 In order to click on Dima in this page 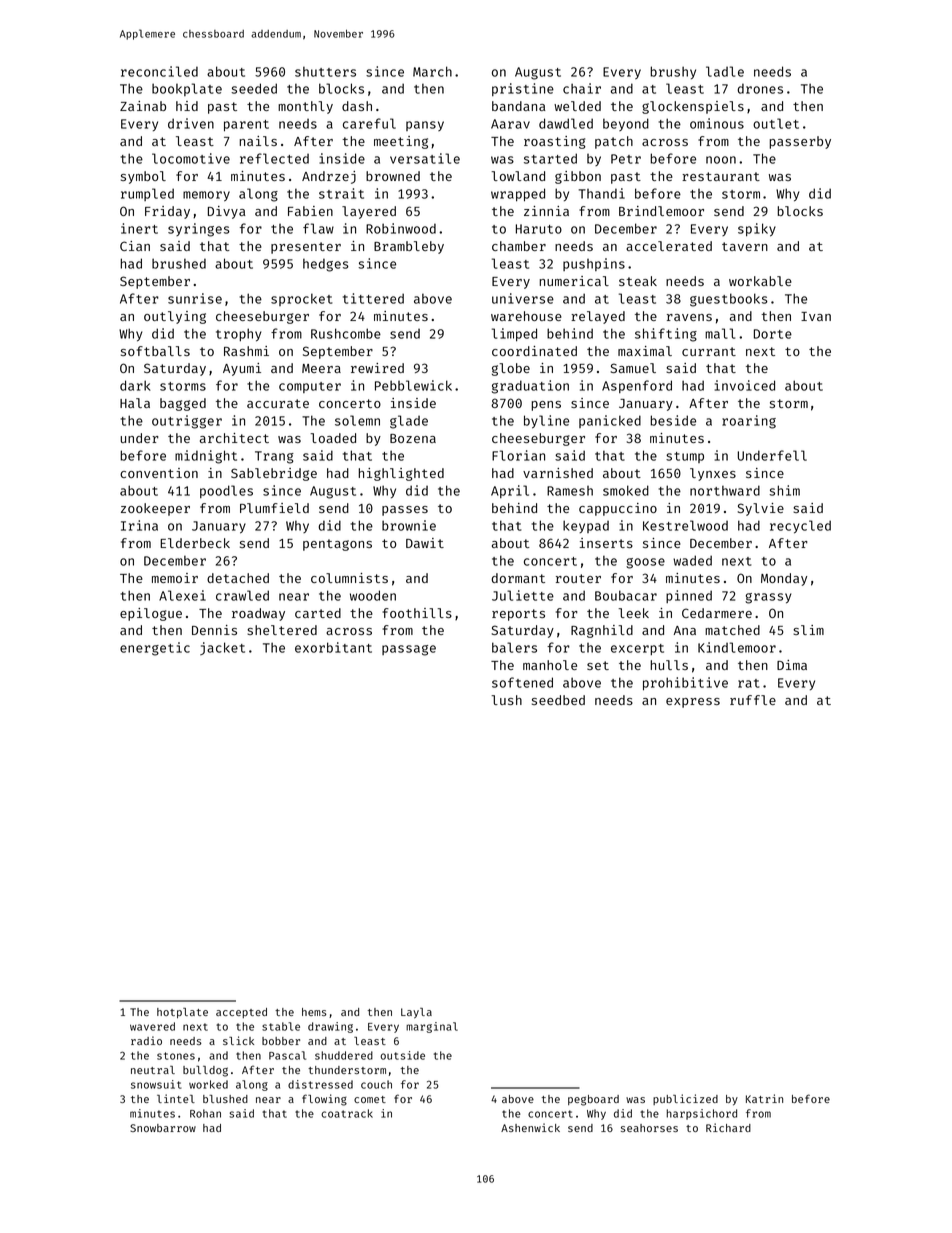, I will do `click(792, 665)`.
